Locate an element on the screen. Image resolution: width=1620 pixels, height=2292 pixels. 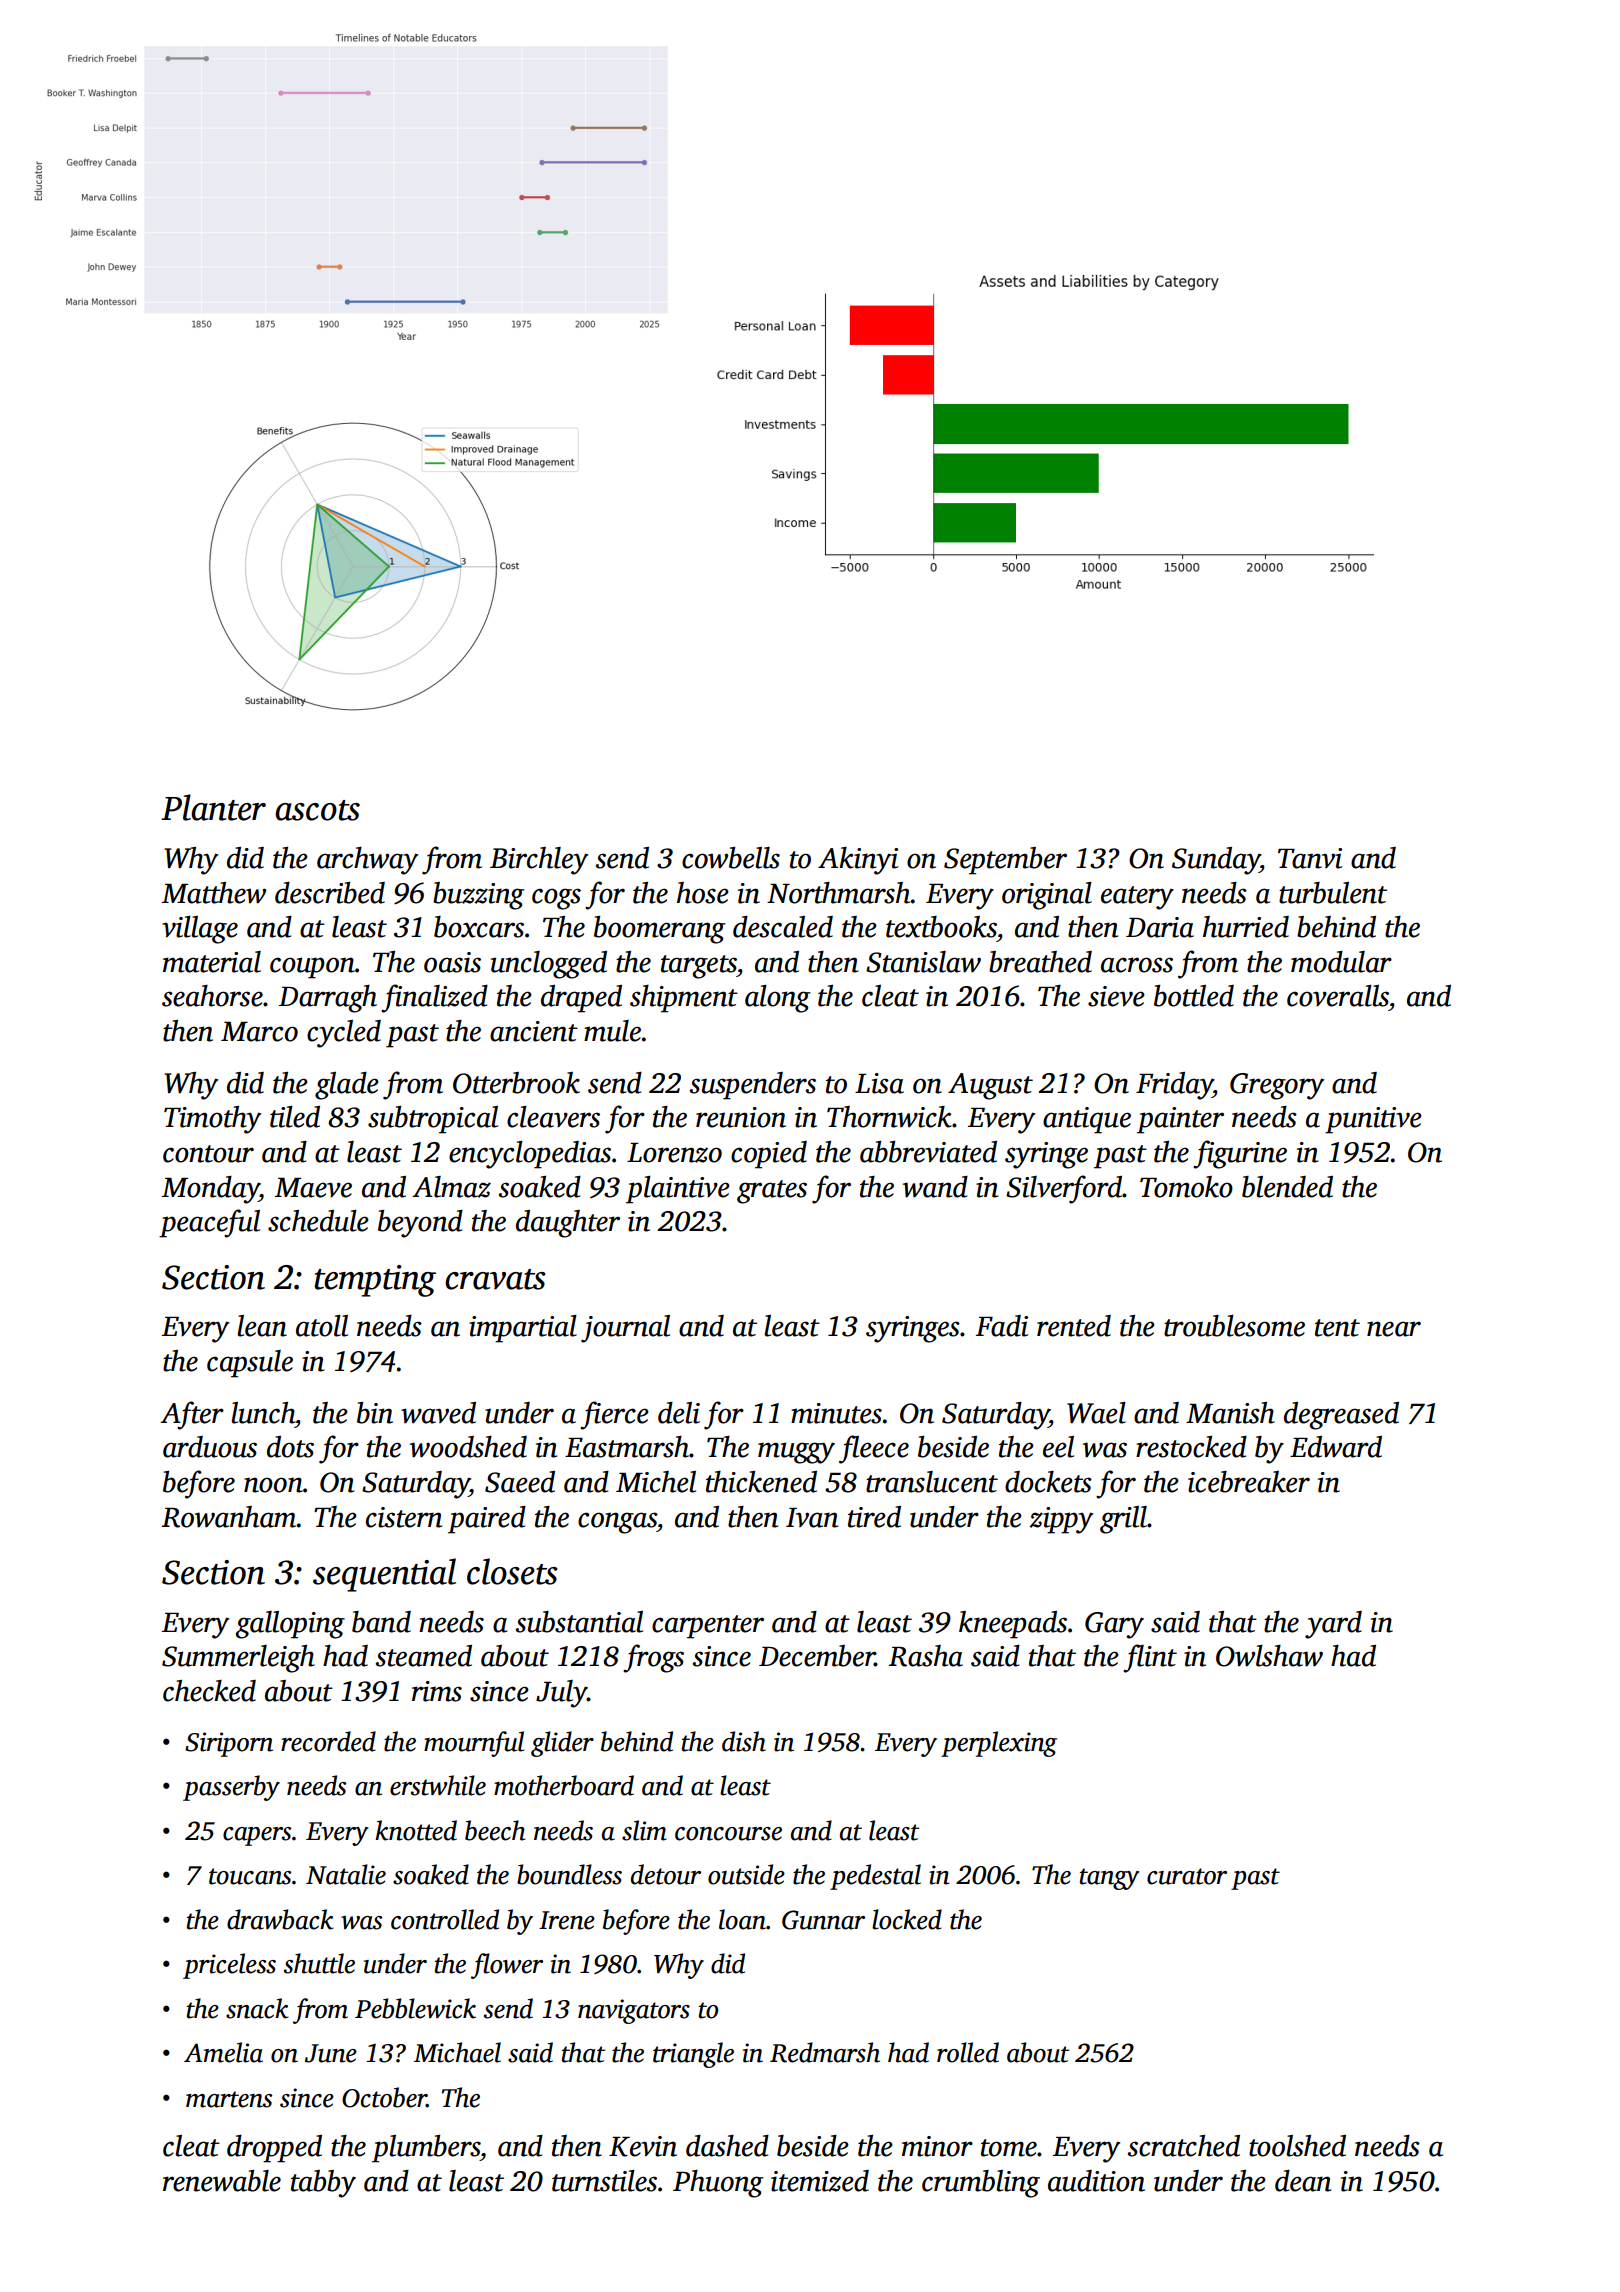
Amelia is located at coordinates (223, 2052).
